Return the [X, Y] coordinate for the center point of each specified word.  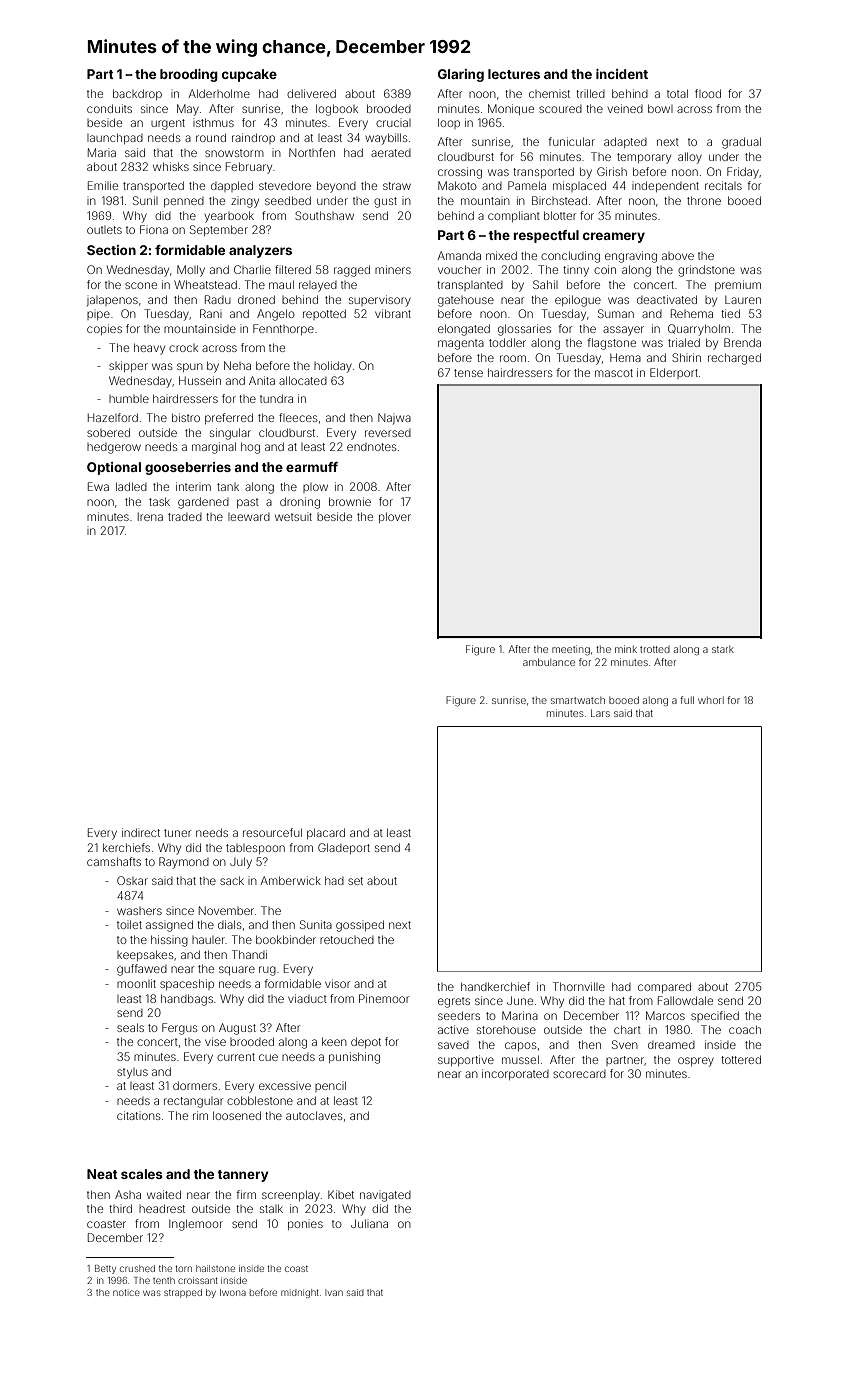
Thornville [579, 986]
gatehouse [466, 301]
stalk [271, 1208]
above [678, 256]
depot [366, 1042]
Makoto [457, 185]
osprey [696, 1062]
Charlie [252, 269]
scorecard [579, 1074]
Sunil [145, 200]
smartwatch [578, 700]
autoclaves [314, 1115]
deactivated [667, 299]
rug [267, 971]
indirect [141, 832]
